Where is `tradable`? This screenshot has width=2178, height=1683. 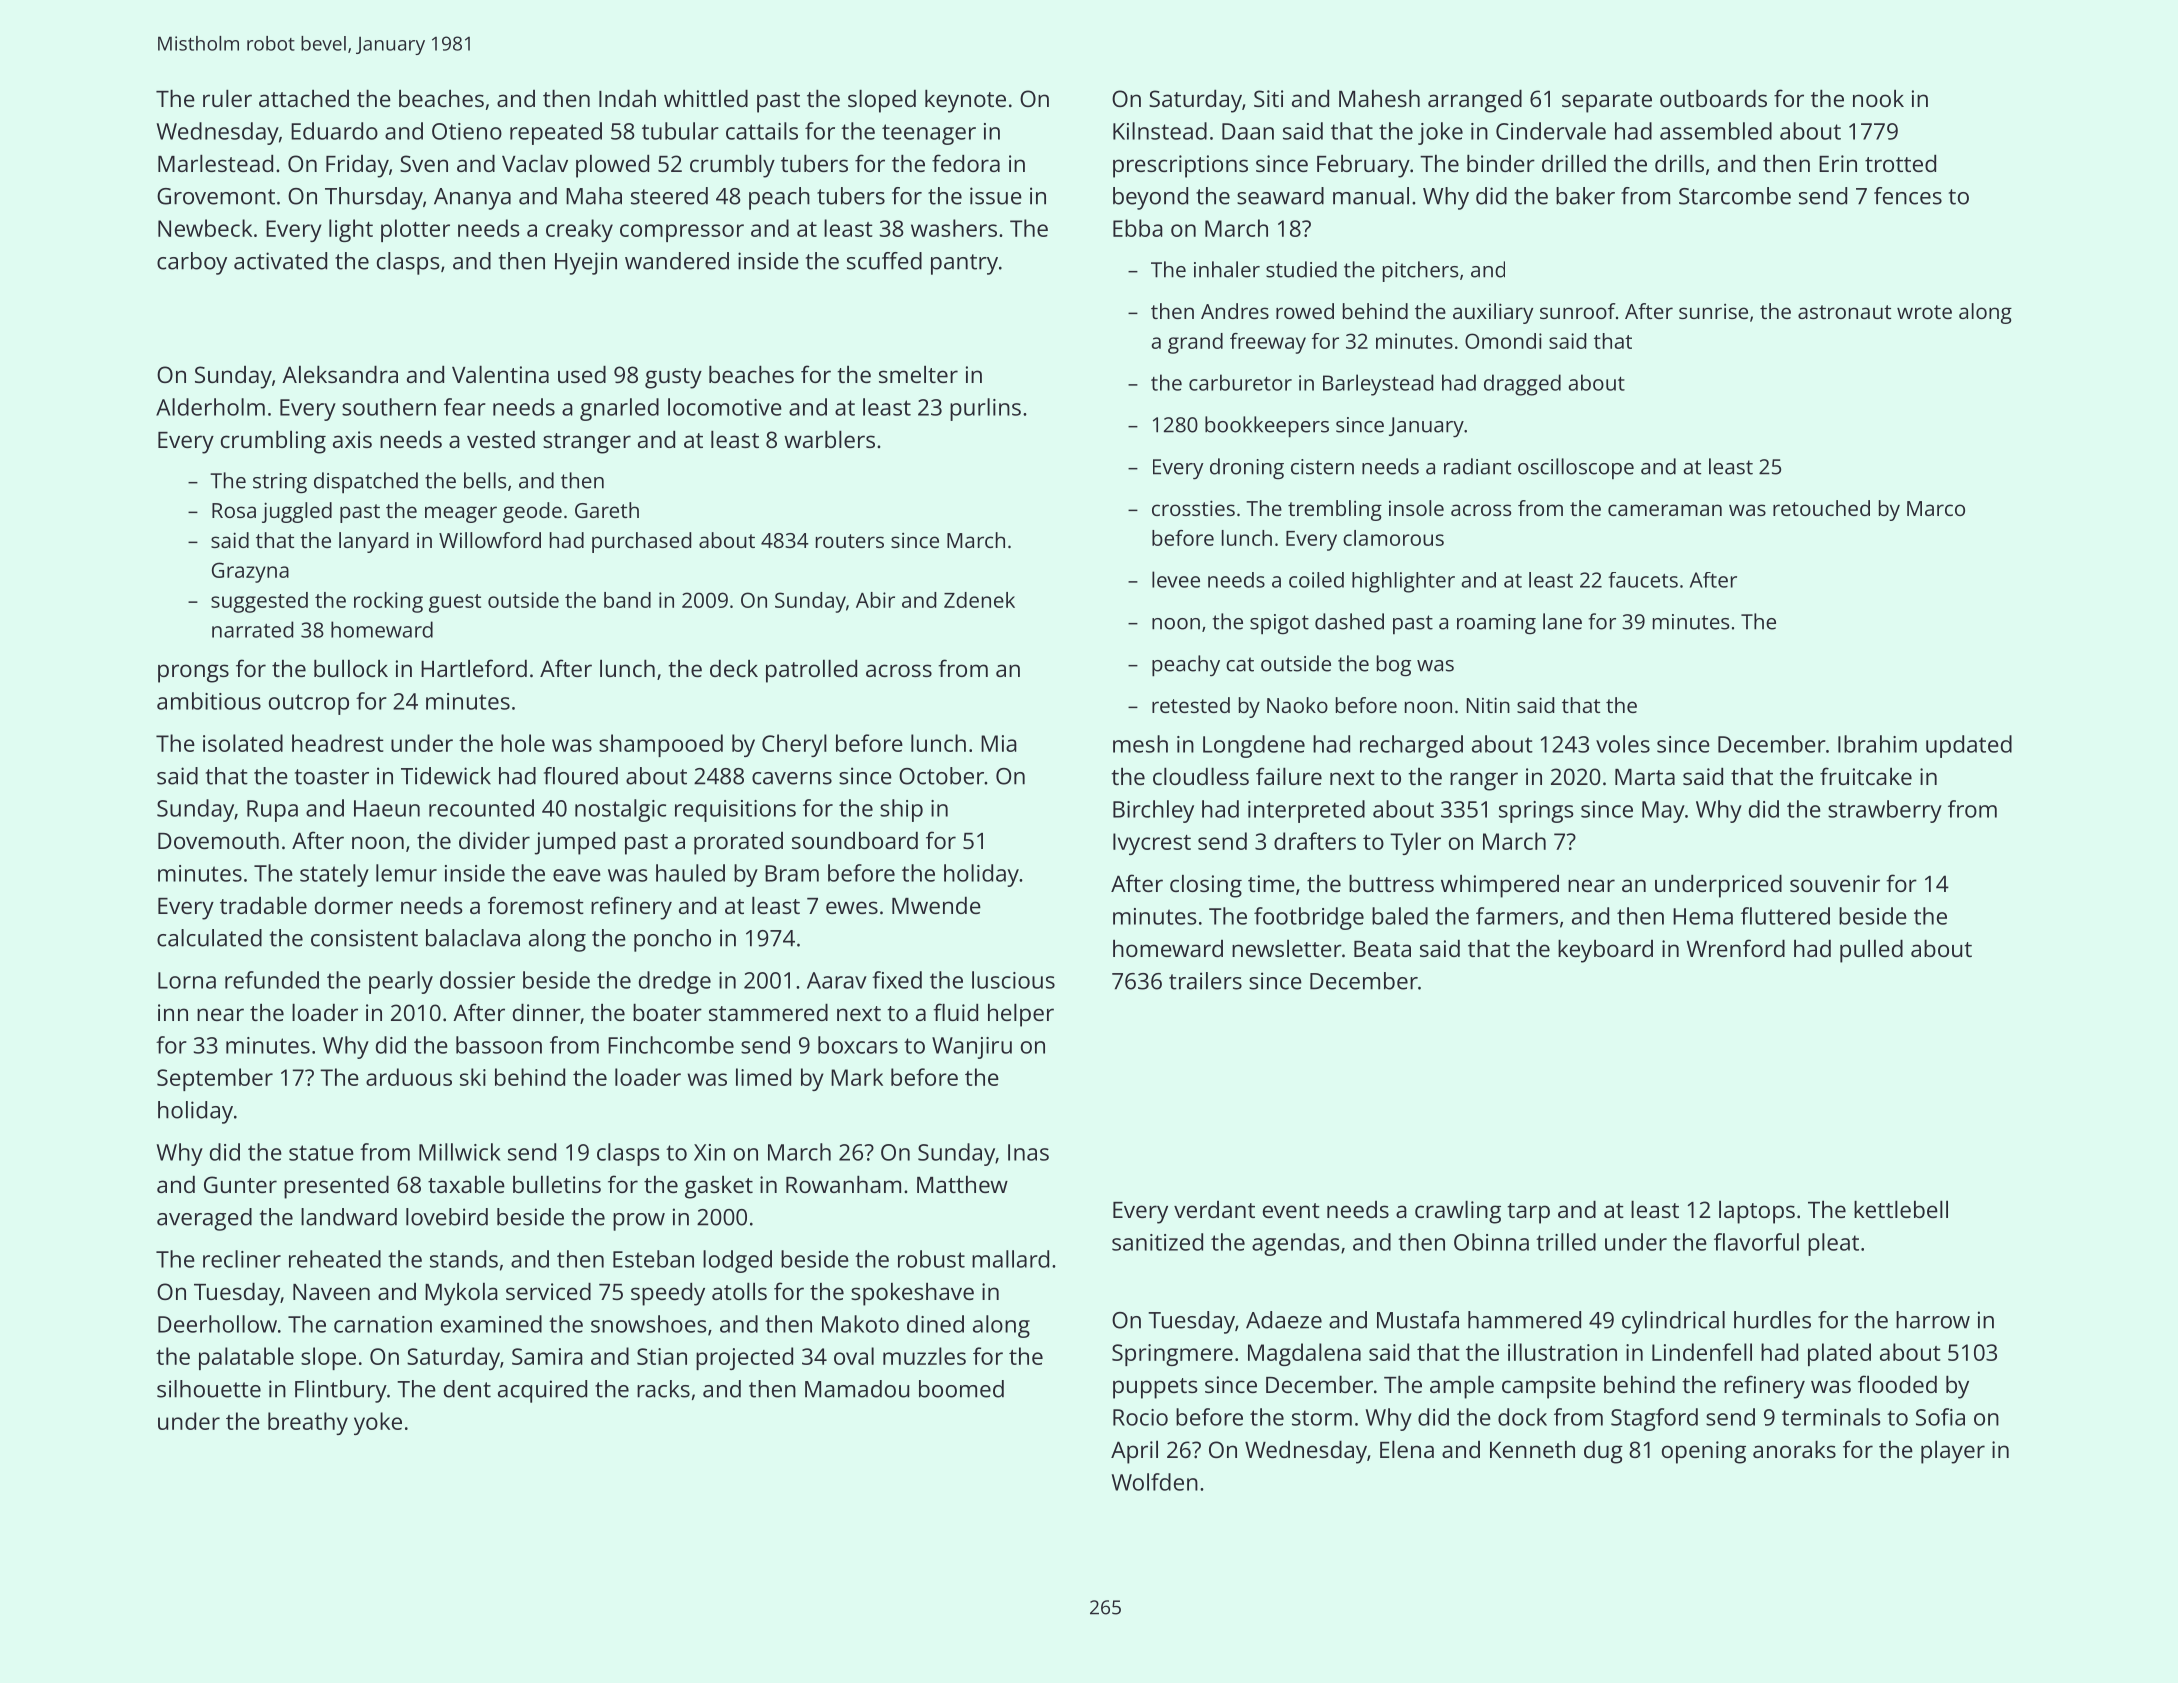 tradable is located at coordinates (263, 905).
